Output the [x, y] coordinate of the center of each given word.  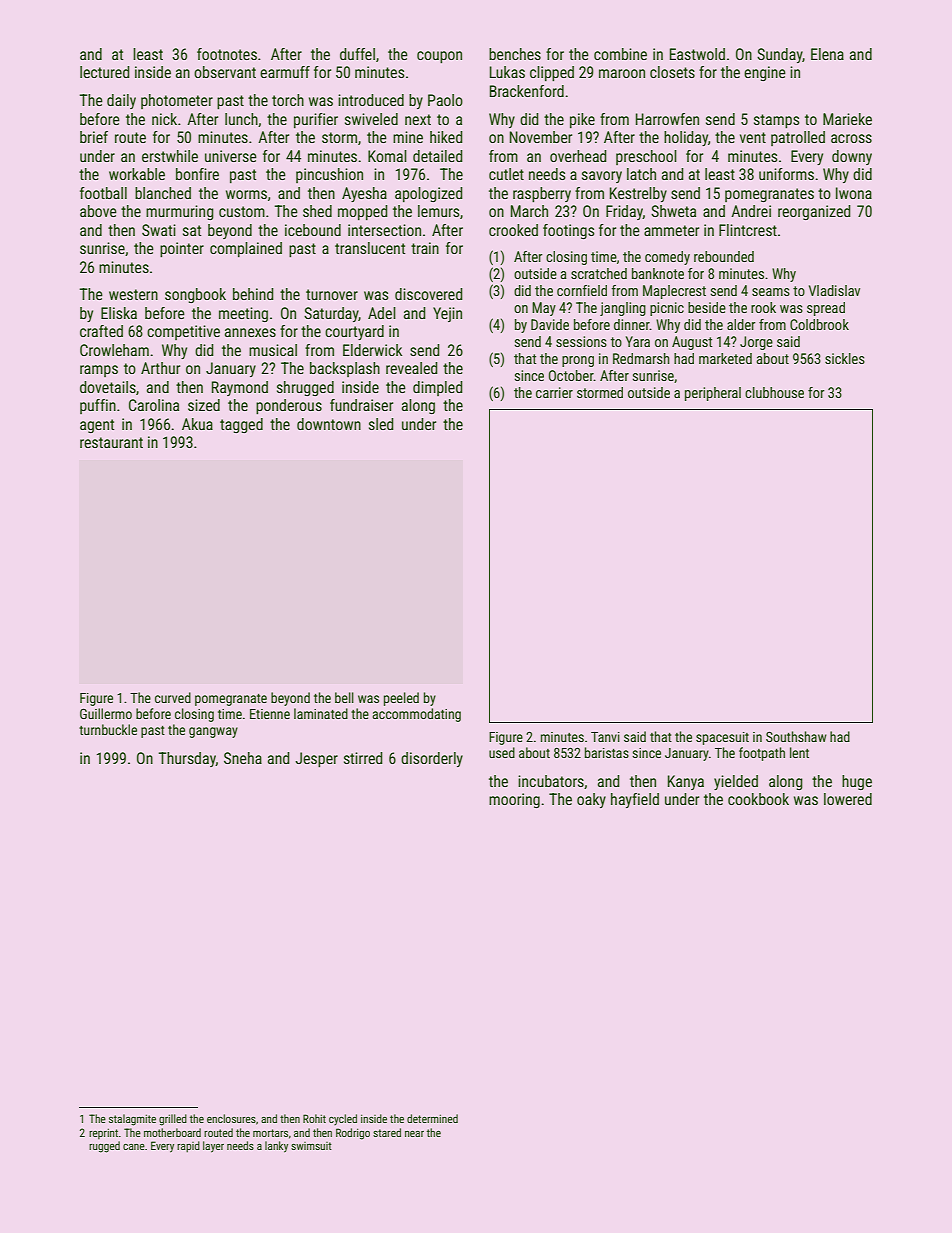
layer [213, 1147]
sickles [845, 358]
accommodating [416, 715]
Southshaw [796, 736]
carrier [554, 392]
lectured [104, 72]
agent [97, 426]
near [414, 1134]
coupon [439, 57]
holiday [686, 138]
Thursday [187, 759]
